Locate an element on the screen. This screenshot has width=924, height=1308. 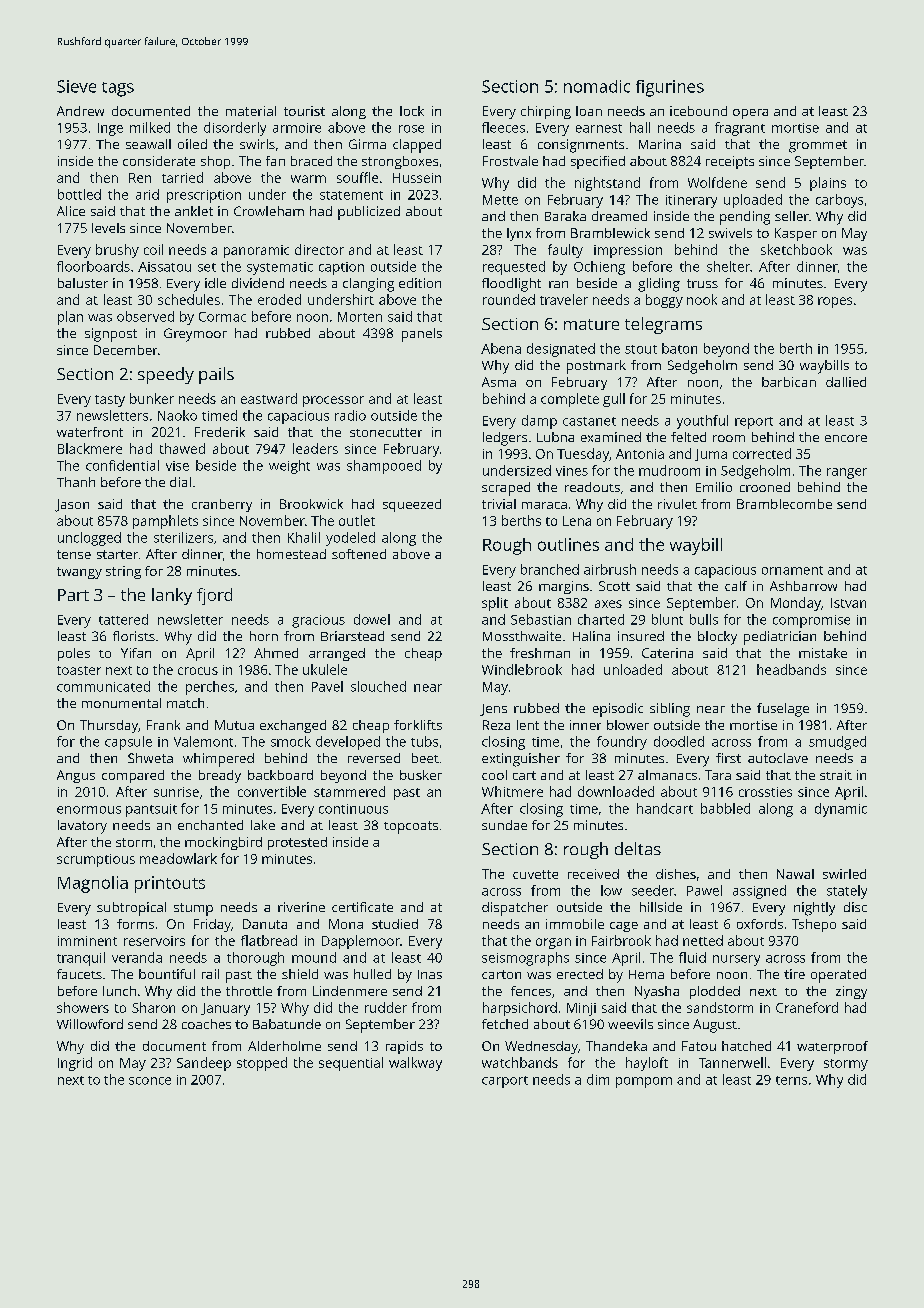
toaster is located at coordinates (79, 670).
